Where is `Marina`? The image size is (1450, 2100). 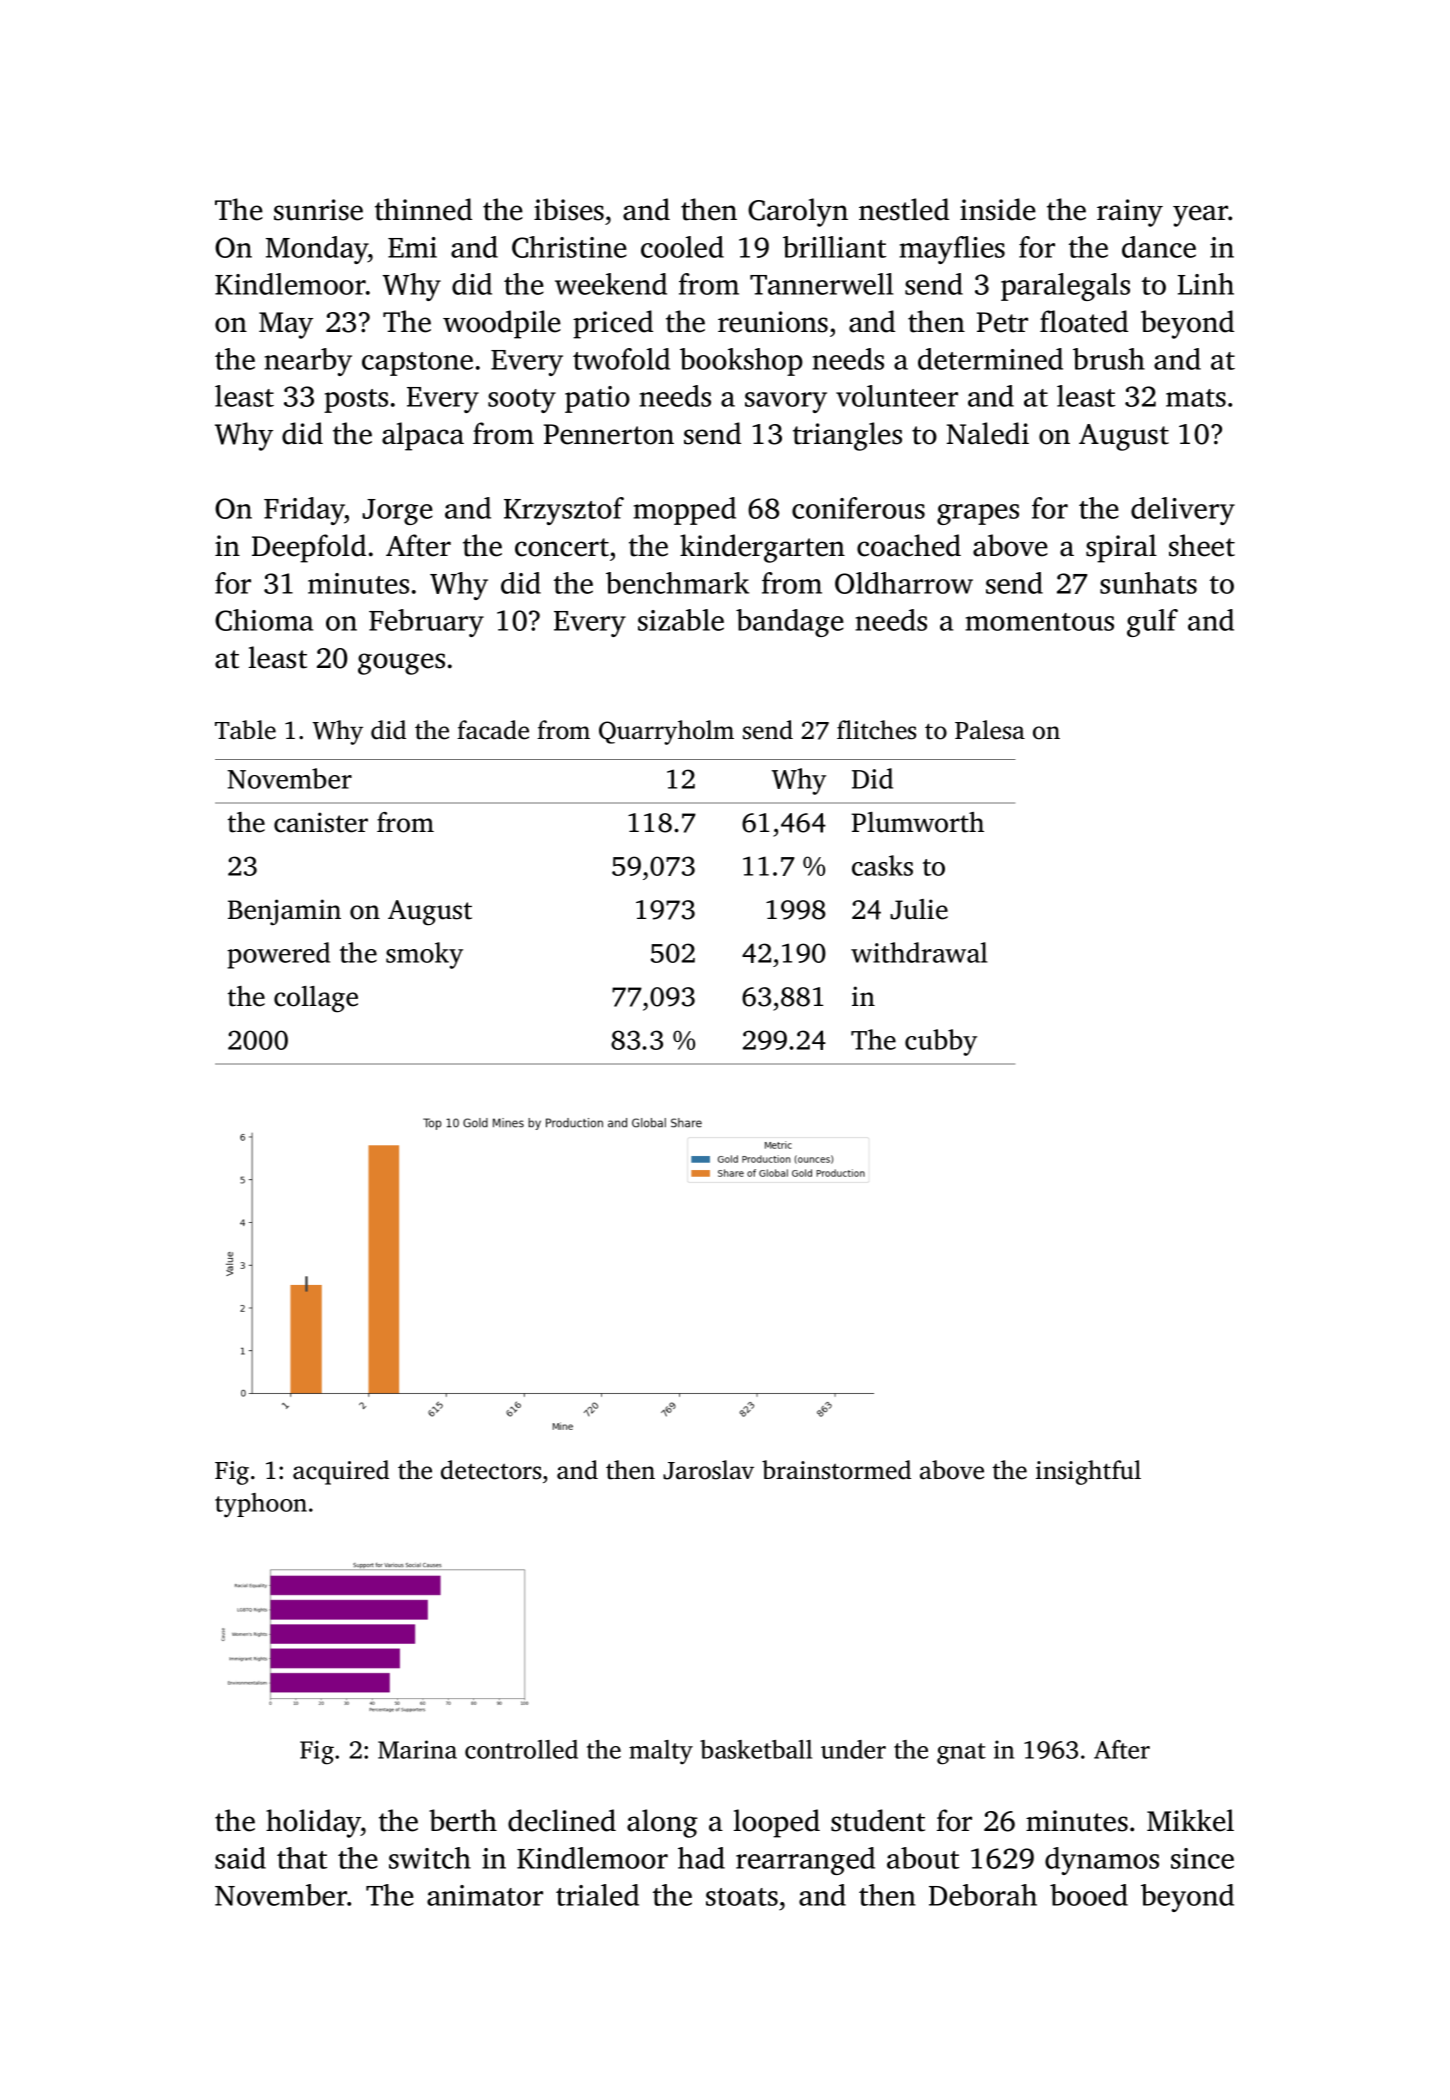
Marina is located at coordinates (417, 1749).
